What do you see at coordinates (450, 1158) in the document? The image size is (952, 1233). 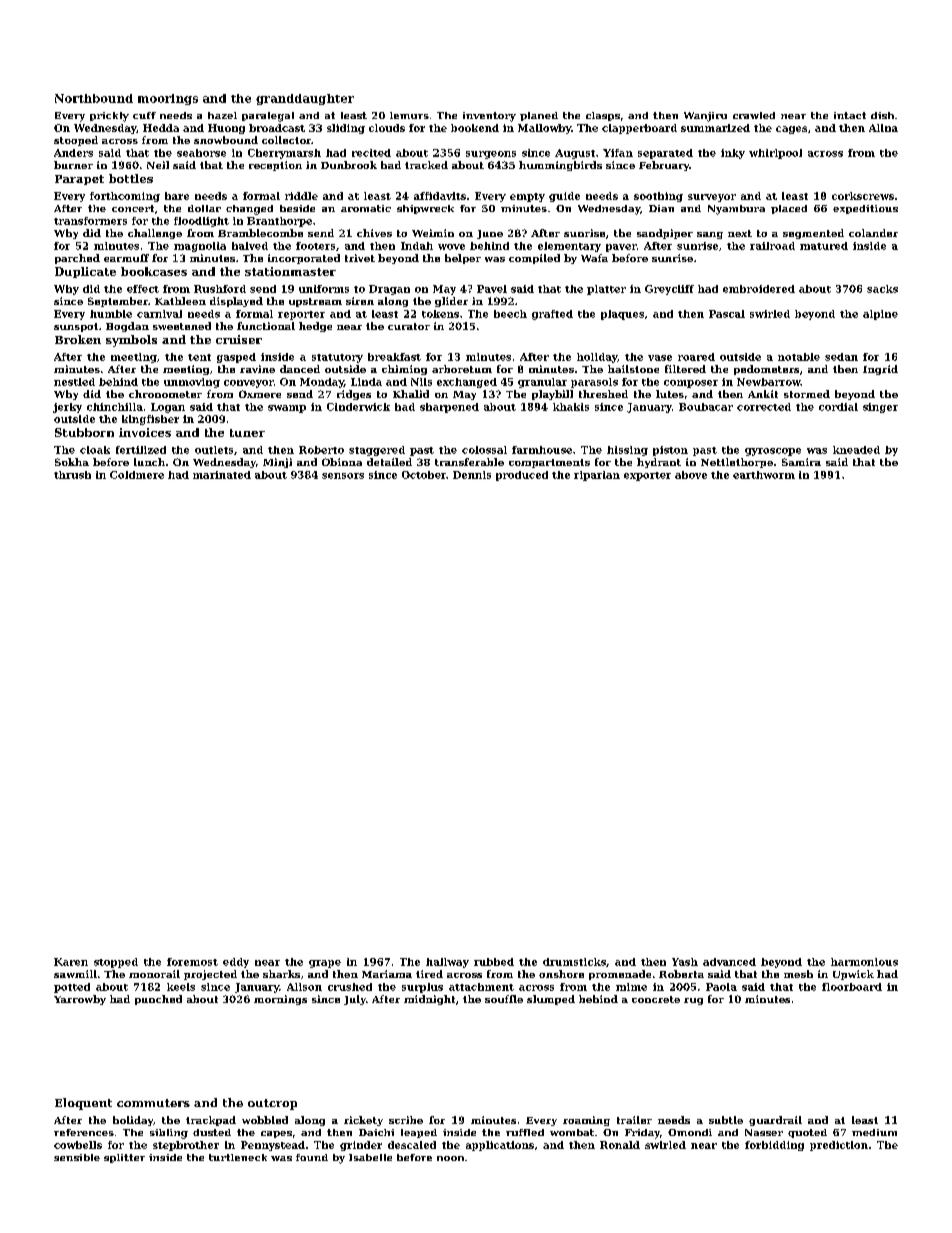 I see `noon` at bounding box center [450, 1158].
